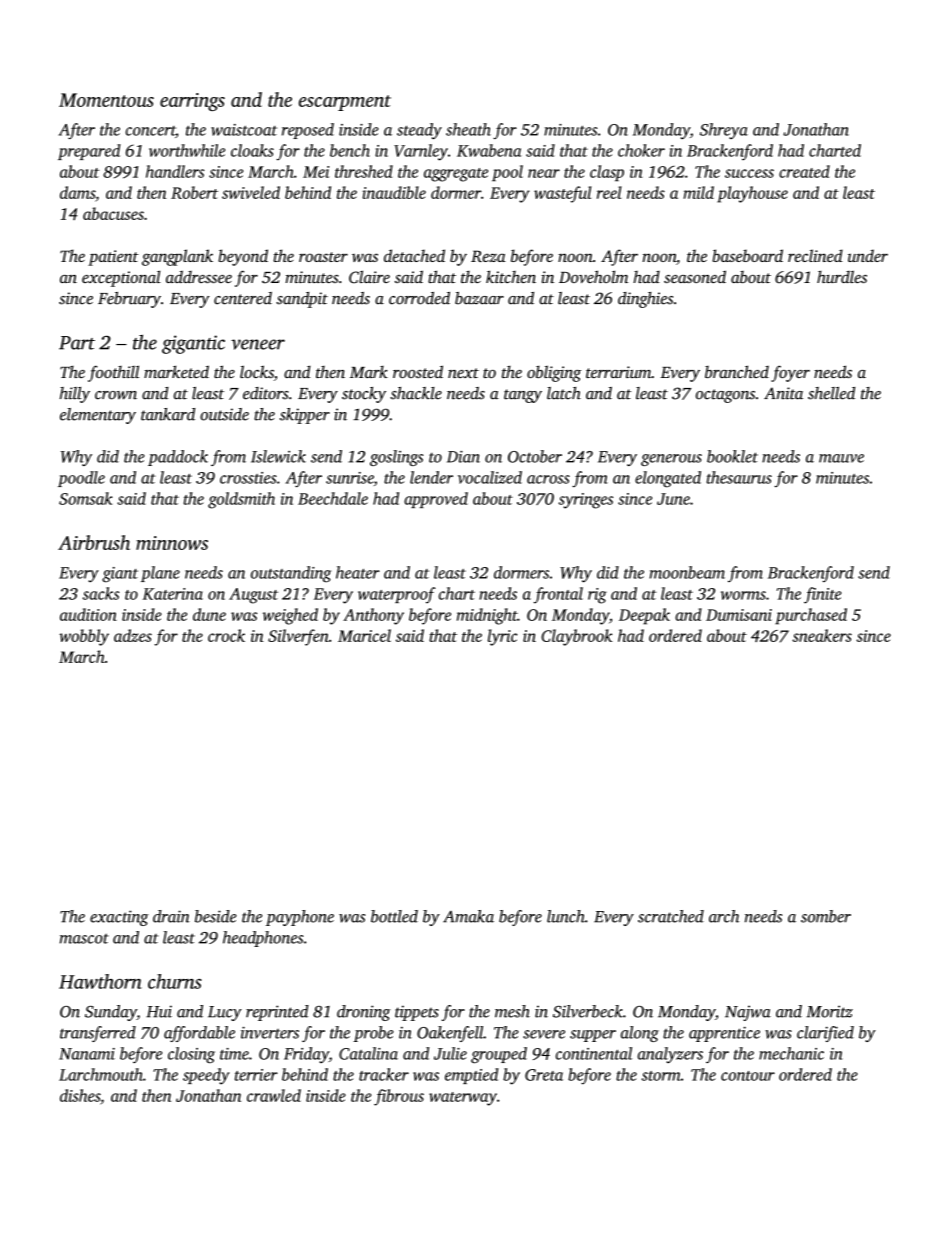 The width and height of the screenshot is (952, 1233). What do you see at coordinates (192, 102) in the screenshot?
I see `earrings` at bounding box center [192, 102].
